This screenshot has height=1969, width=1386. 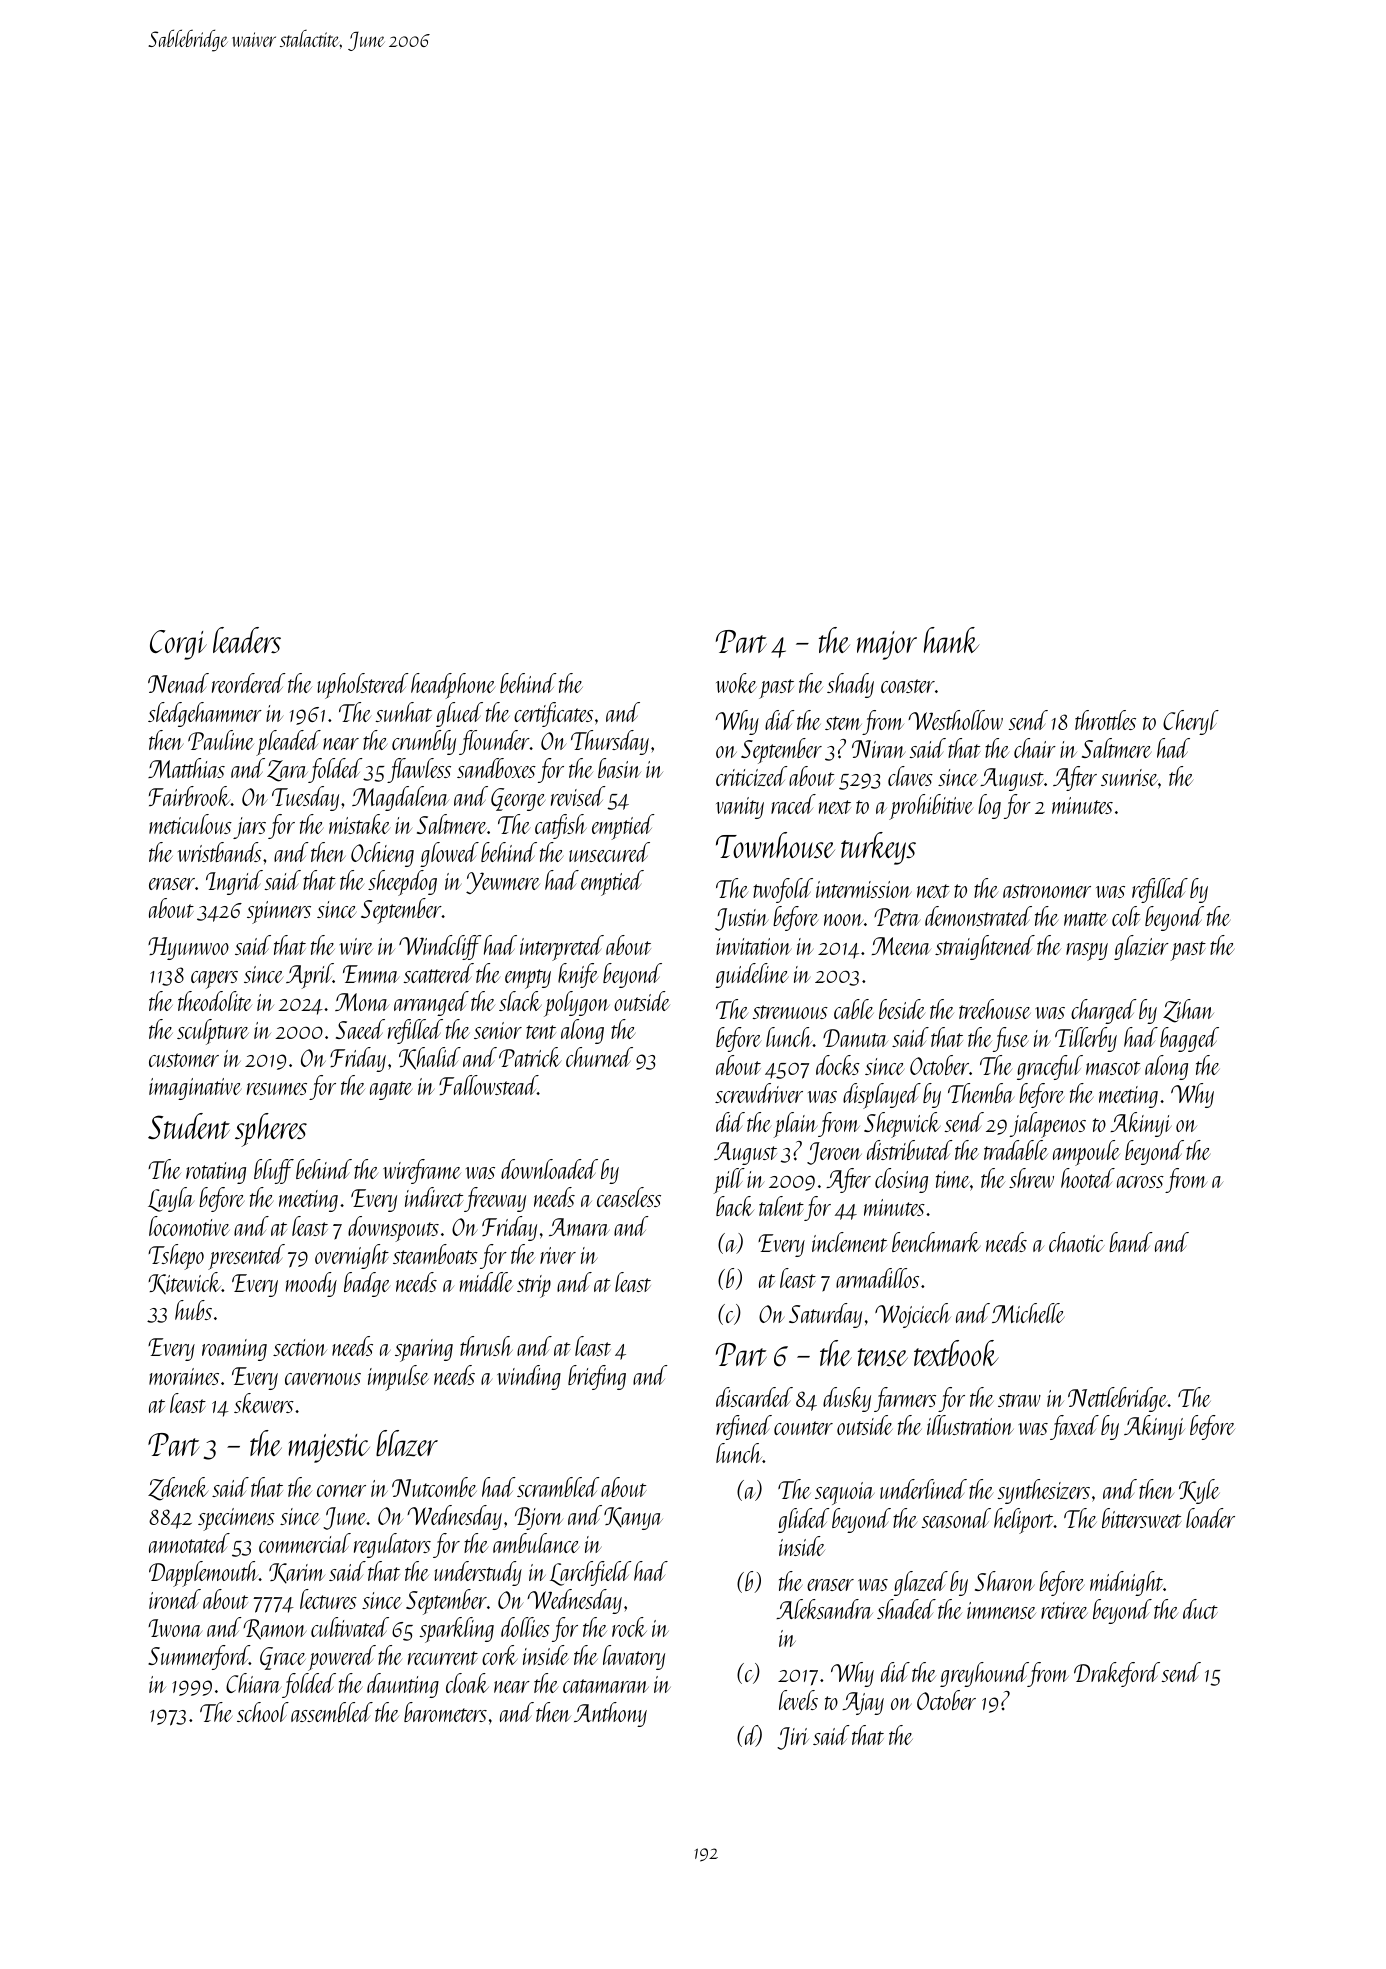 I want to click on Cheryl, so click(x=1191, y=722).
